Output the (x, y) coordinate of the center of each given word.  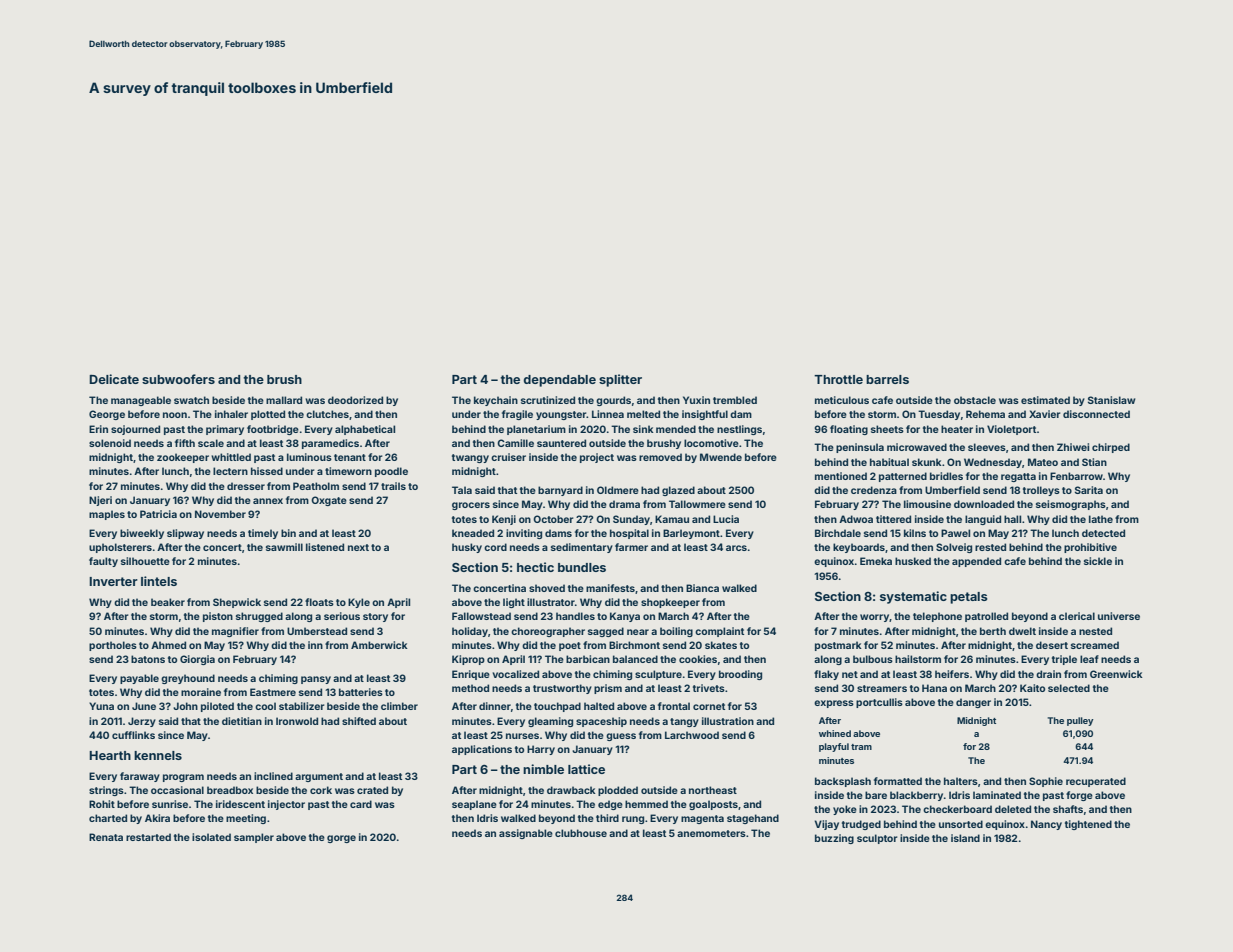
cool (265, 706)
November (220, 514)
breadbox (230, 790)
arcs (736, 548)
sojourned (135, 430)
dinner (495, 706)
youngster (561, 415)
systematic (913, 597)
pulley (1080, 721)
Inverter (113, 581)
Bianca (702, 588)
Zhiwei (1073, 447)
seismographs (1071, 505)
